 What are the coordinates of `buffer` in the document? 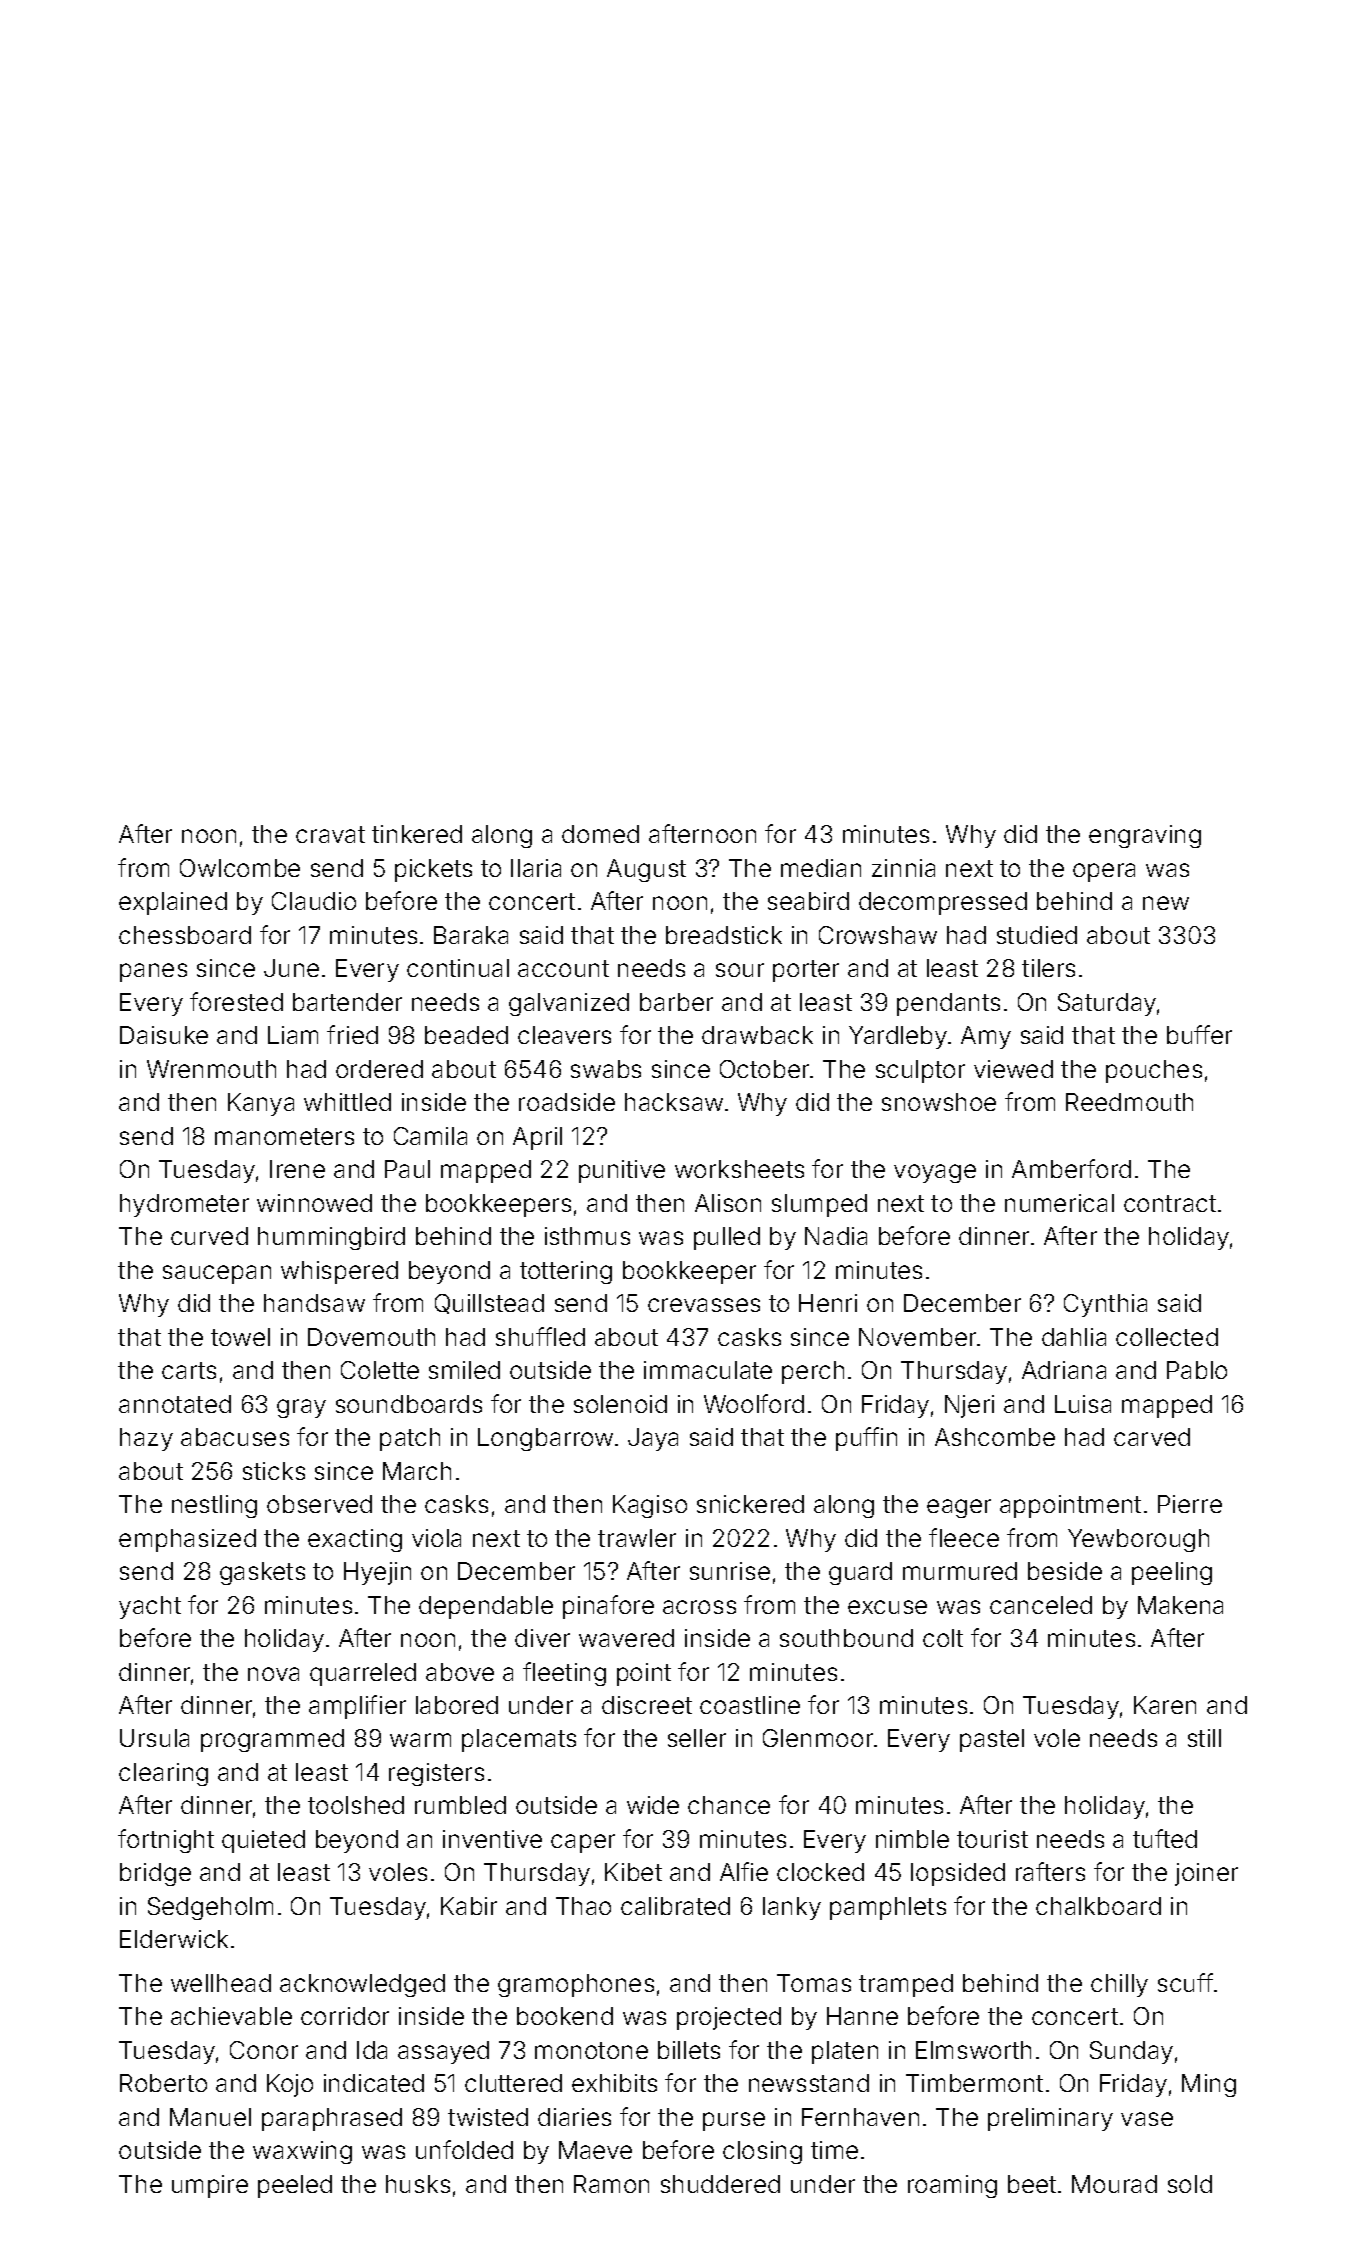 It's located at (1199, 1034).
